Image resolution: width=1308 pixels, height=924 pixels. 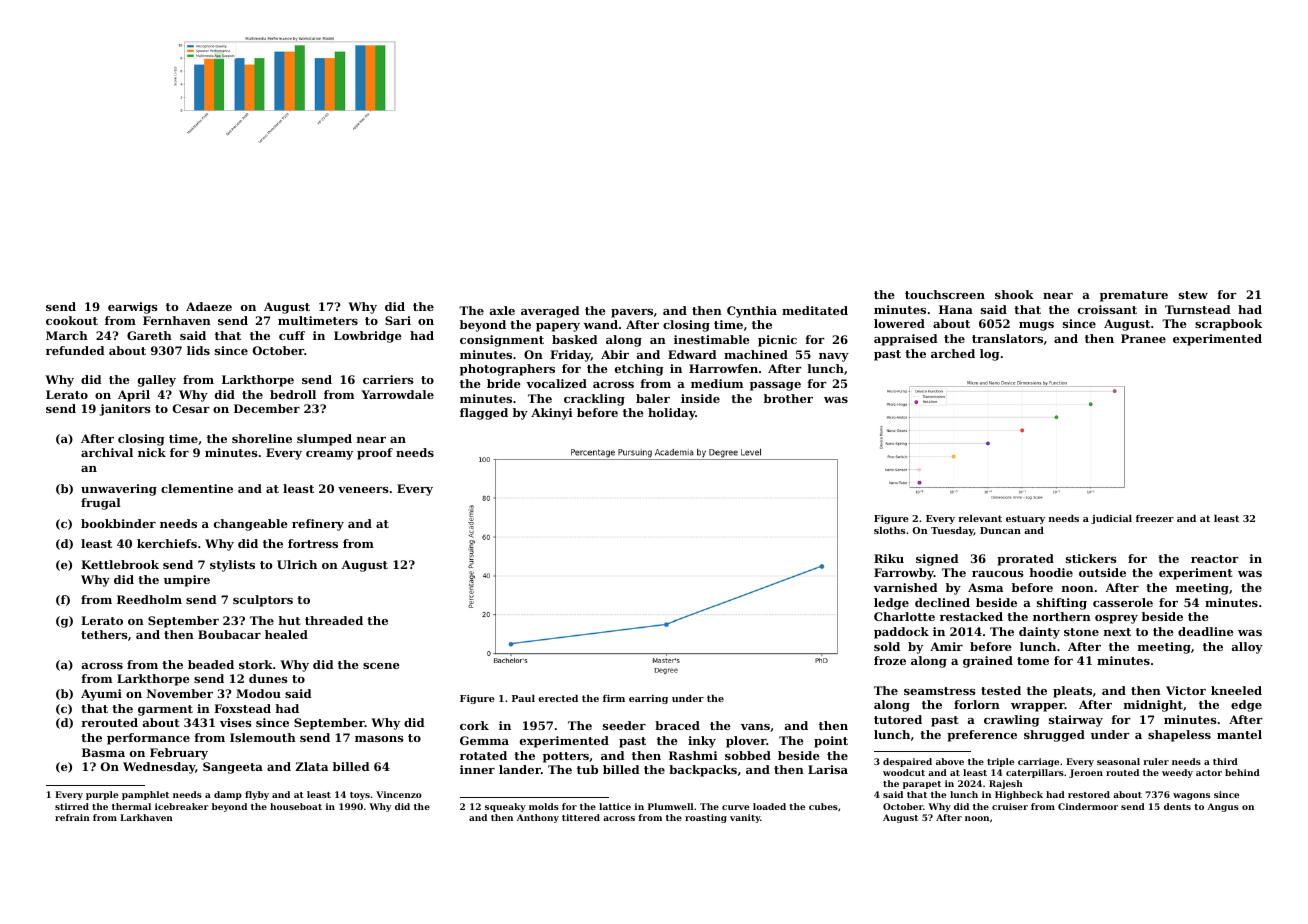 I want to click on proof, so click(x=375, y=454).
